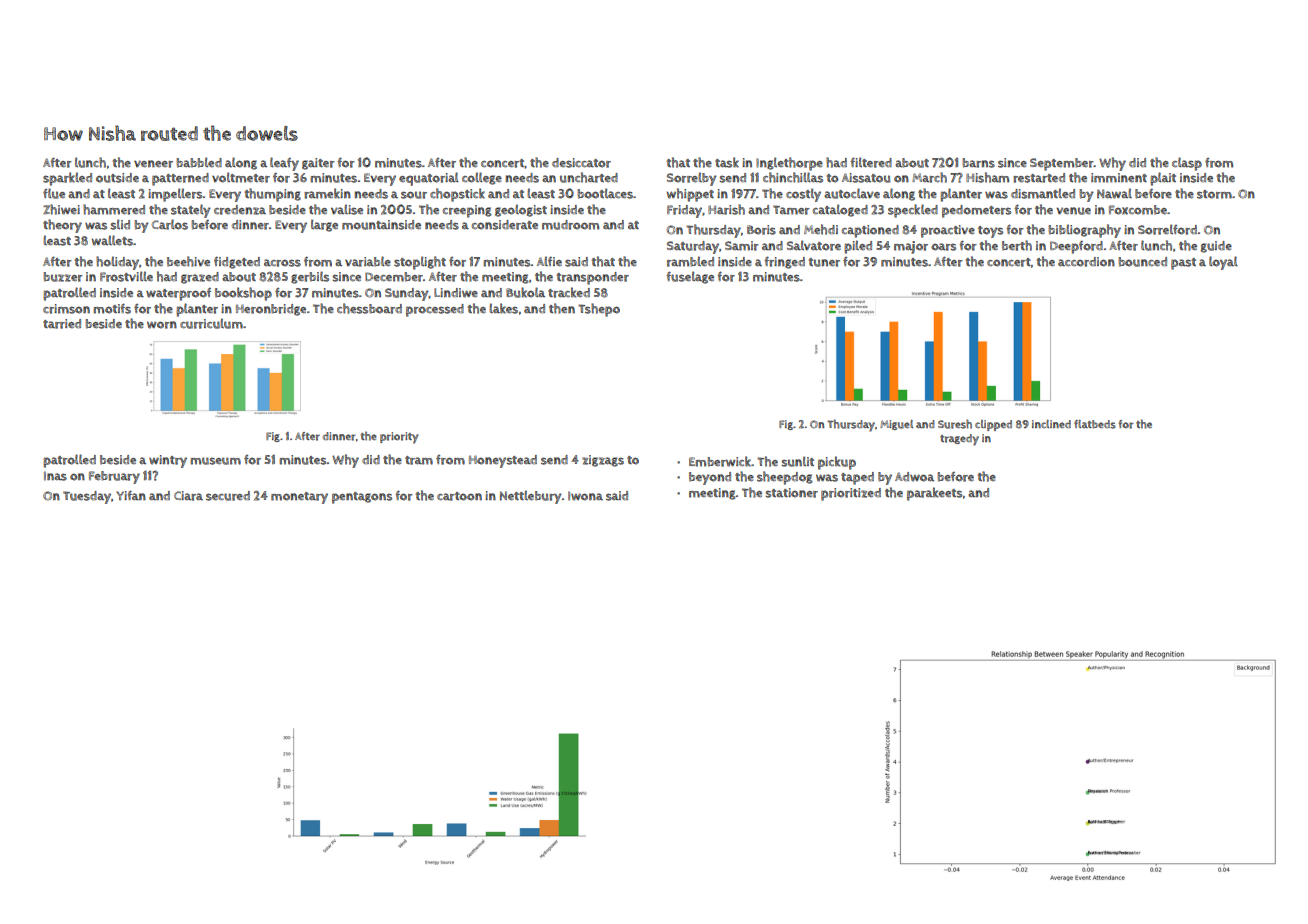 The image size is (1308, 924). Describe the element at coordinates (979, 163) in the screenshot. I see `barns` at that location.
